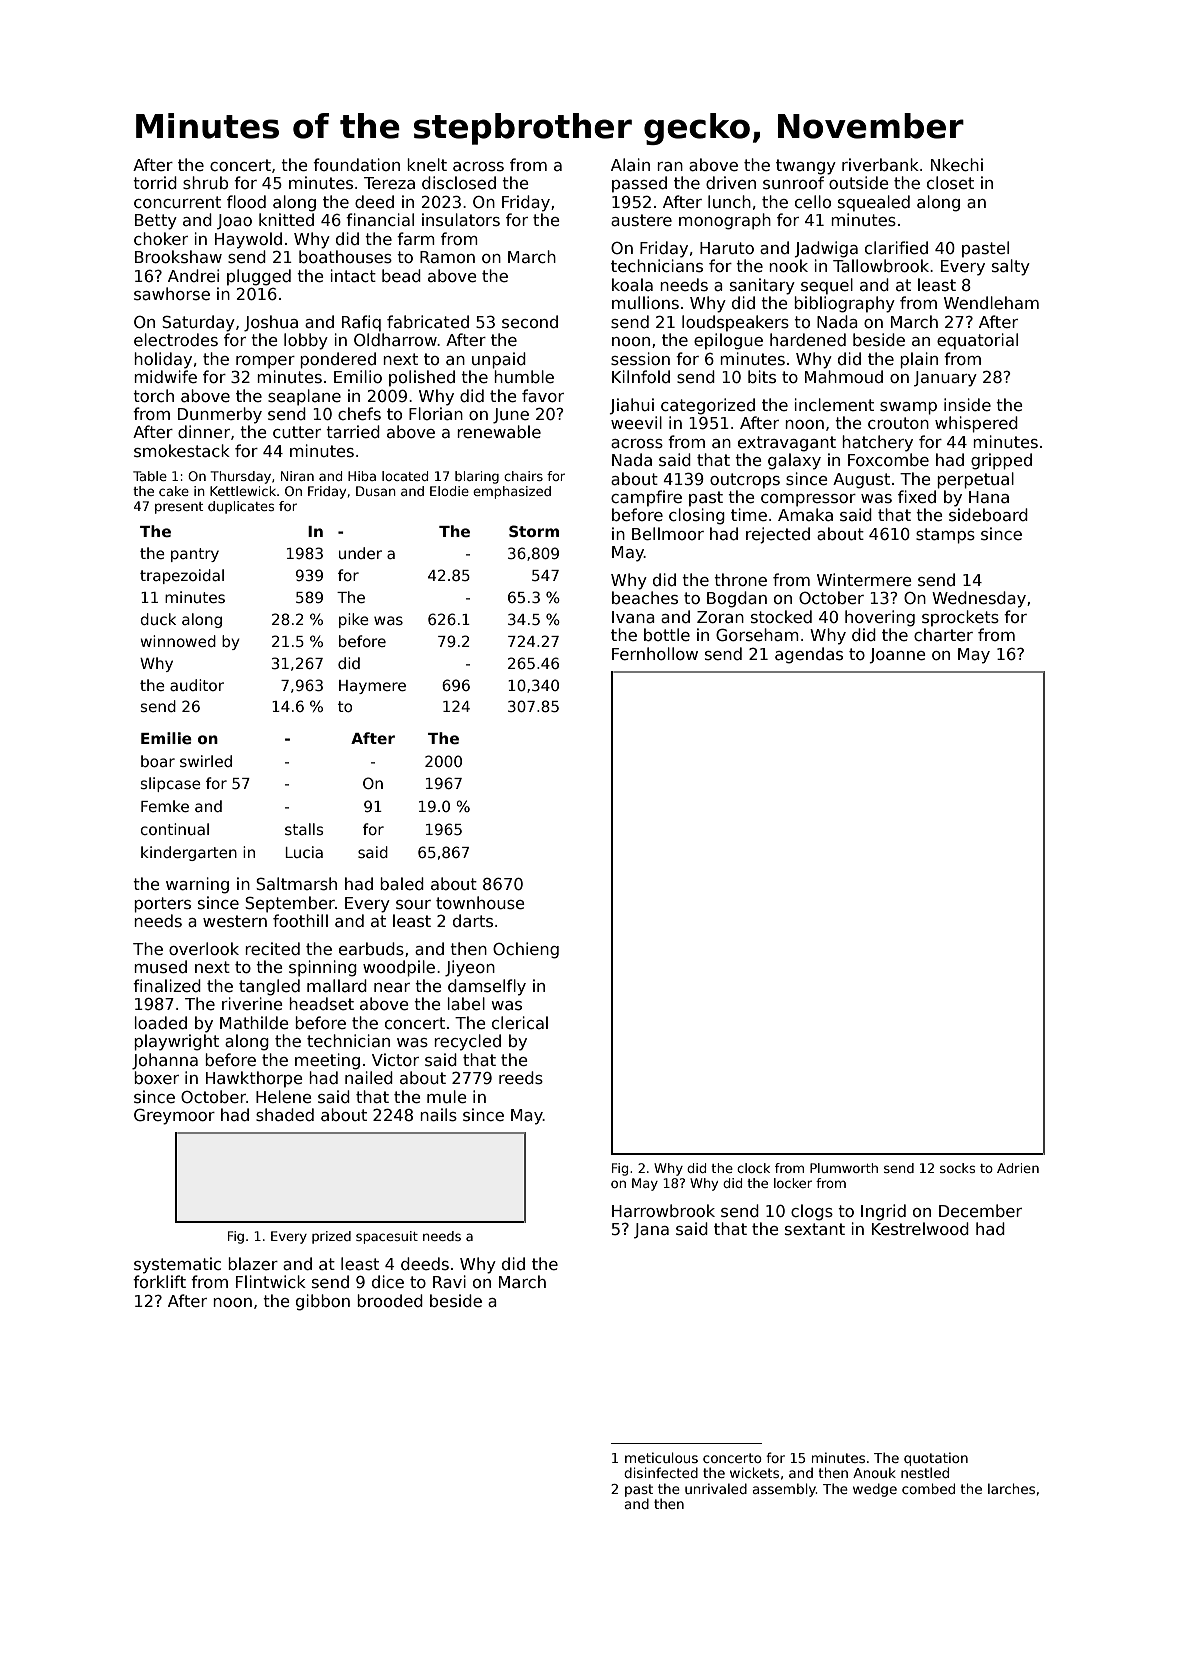  I want to click on meticulous, so click(661, 1457).
